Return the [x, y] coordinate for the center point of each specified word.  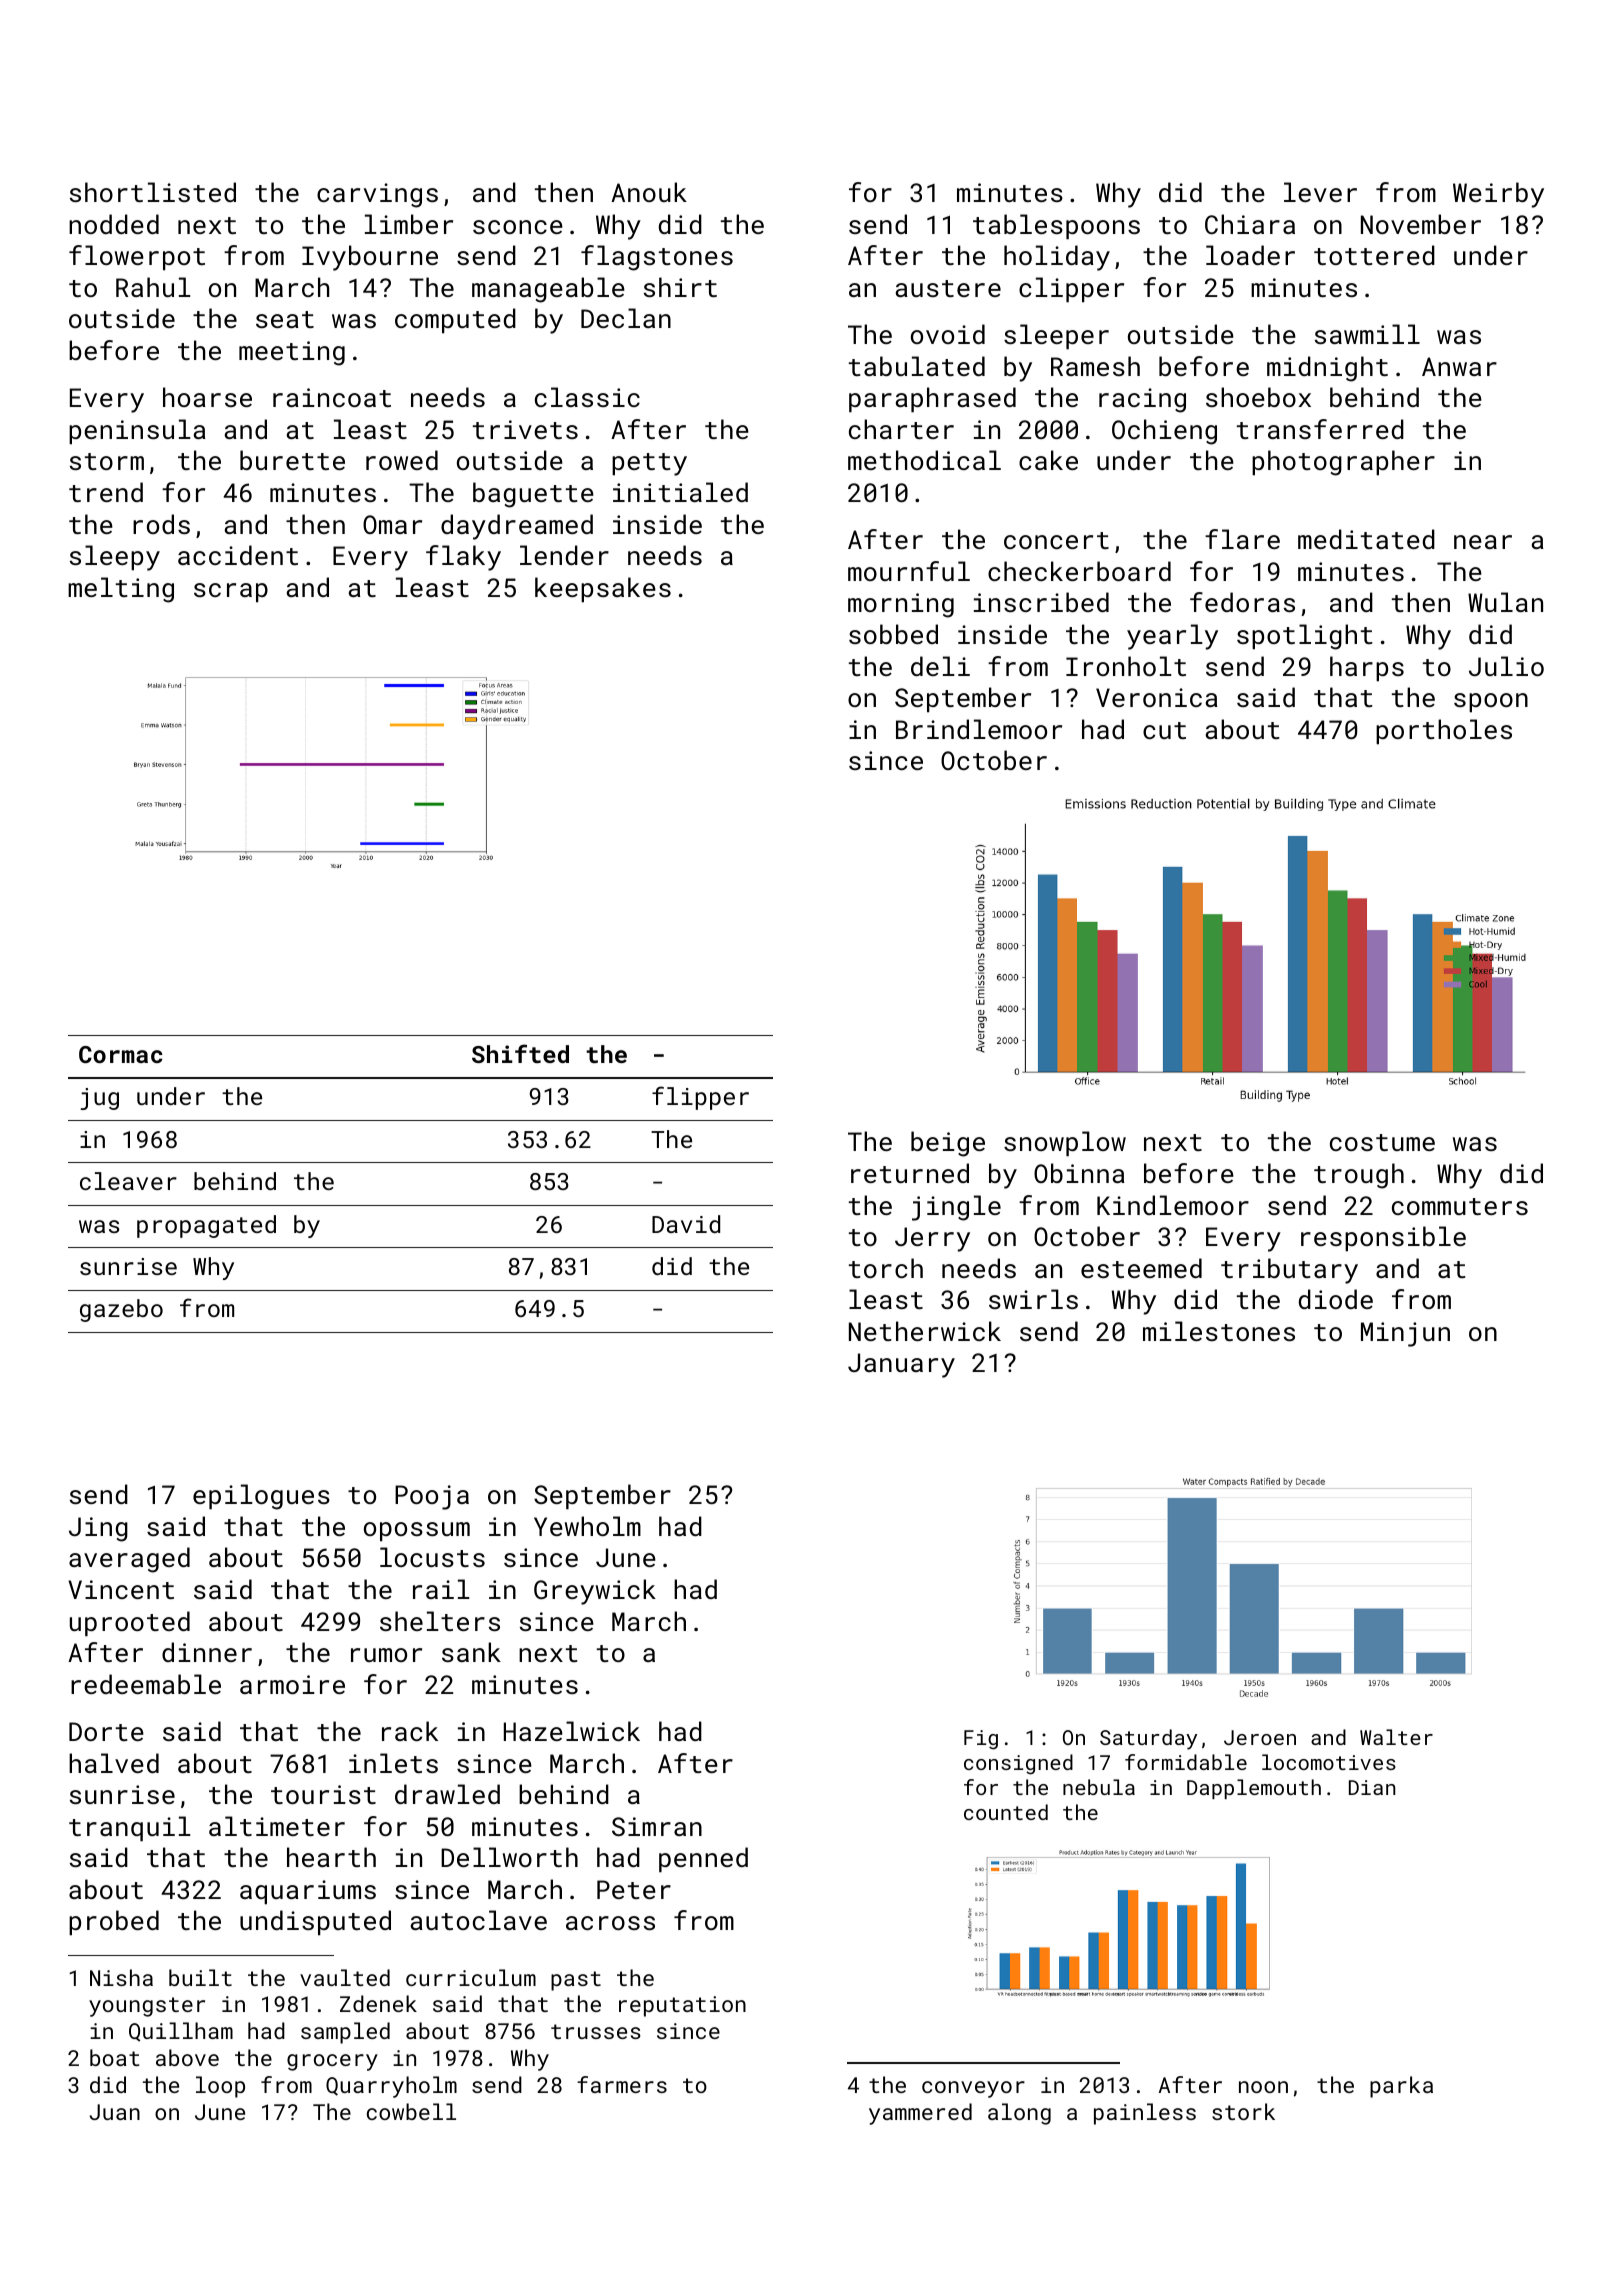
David [686, 1224]
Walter [1396, 1737]
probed [114, 1922]
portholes [1444, 731]
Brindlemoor [979, 729]
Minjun [1405, 1334]
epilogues [261, 1497]
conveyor [973, 2089]
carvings [377, 195]
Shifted [520, 1053]
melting [121, 590]
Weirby [1498, 195]
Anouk [649, 192]
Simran [657, 1826]
